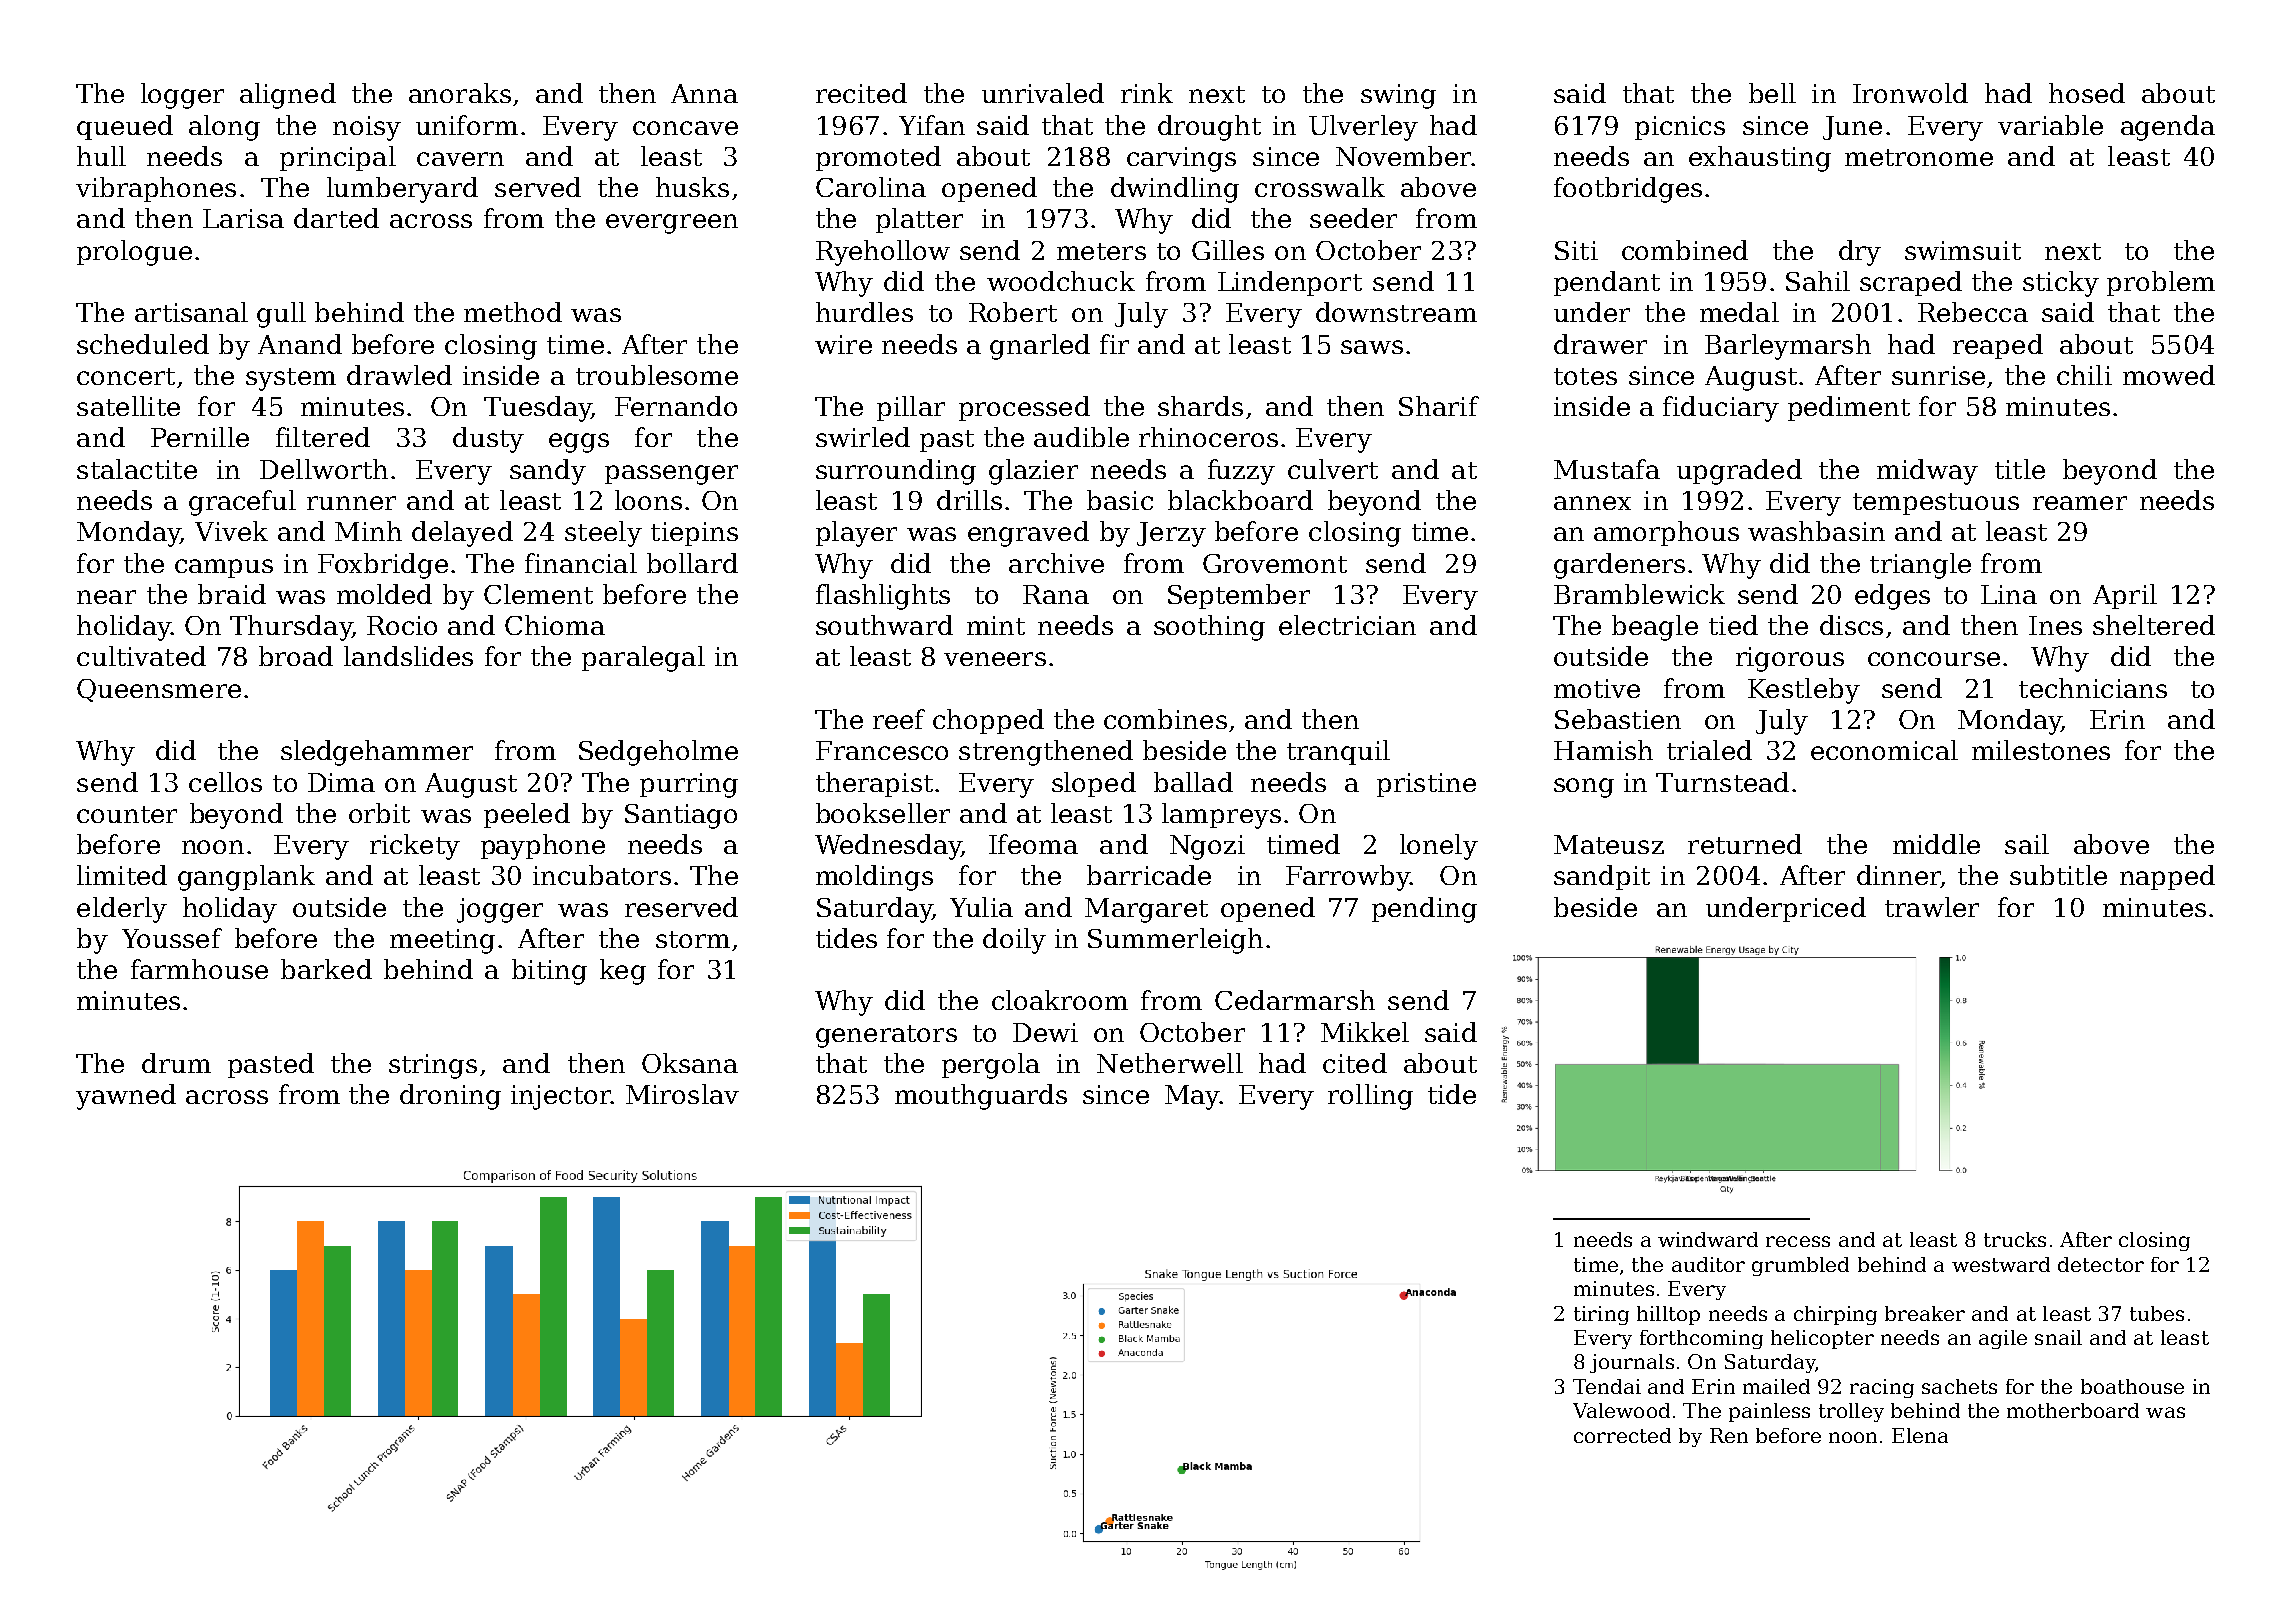 The height and width of the screenshot is (1620, 2292). Describe the element at coordinates (1033, 844) in the screenshot. I see `Ifeoma` at that location.
